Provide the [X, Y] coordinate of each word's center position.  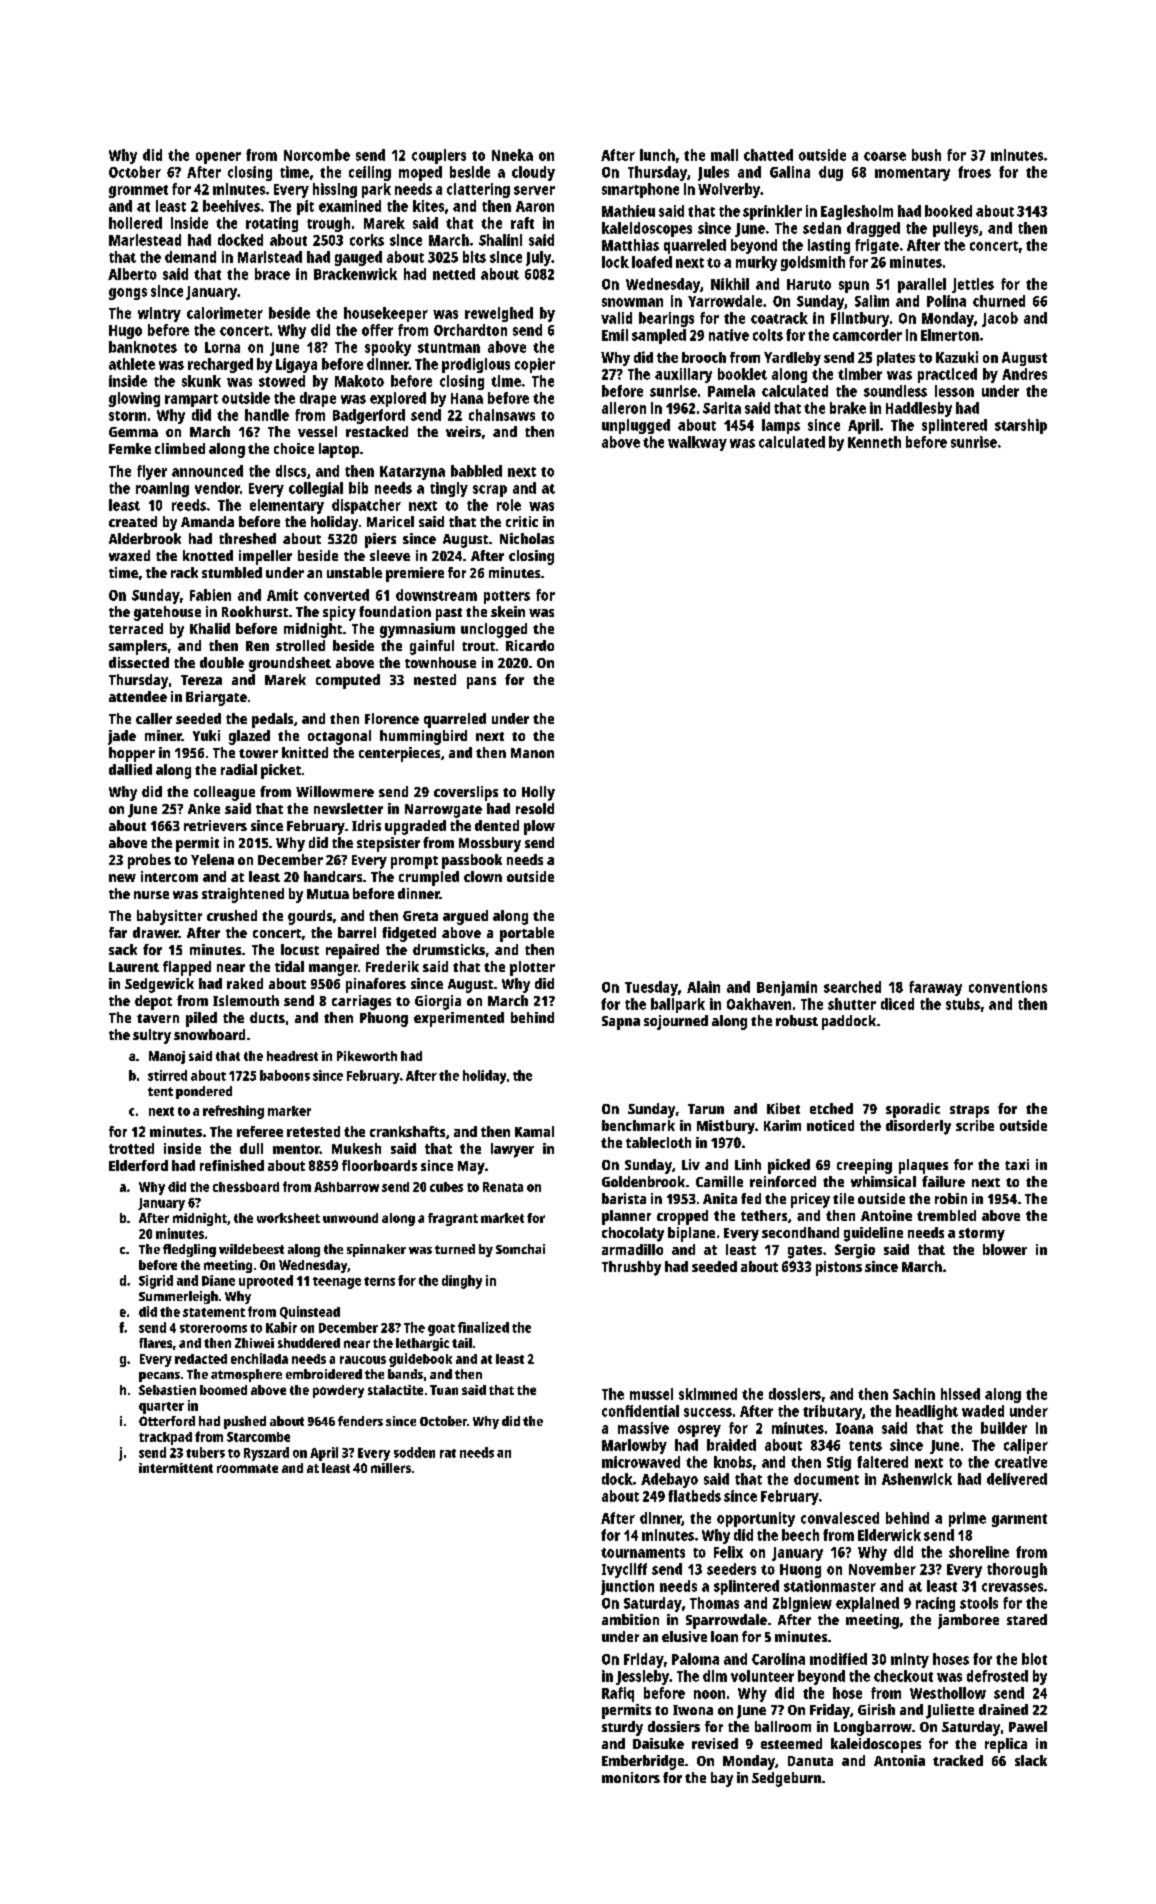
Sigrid [156, 1282]
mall [724, 155]
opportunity [756, 1519]
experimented [459, 1019]
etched [831, 1108]
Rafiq [618, 1694]
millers [391, 1468]
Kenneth [874, 442]
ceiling [370, 173]
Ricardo [530, 645]
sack [123, 949]
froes [974, 172]
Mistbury [726, 1127]
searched [852, 987]
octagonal [339, 737]
